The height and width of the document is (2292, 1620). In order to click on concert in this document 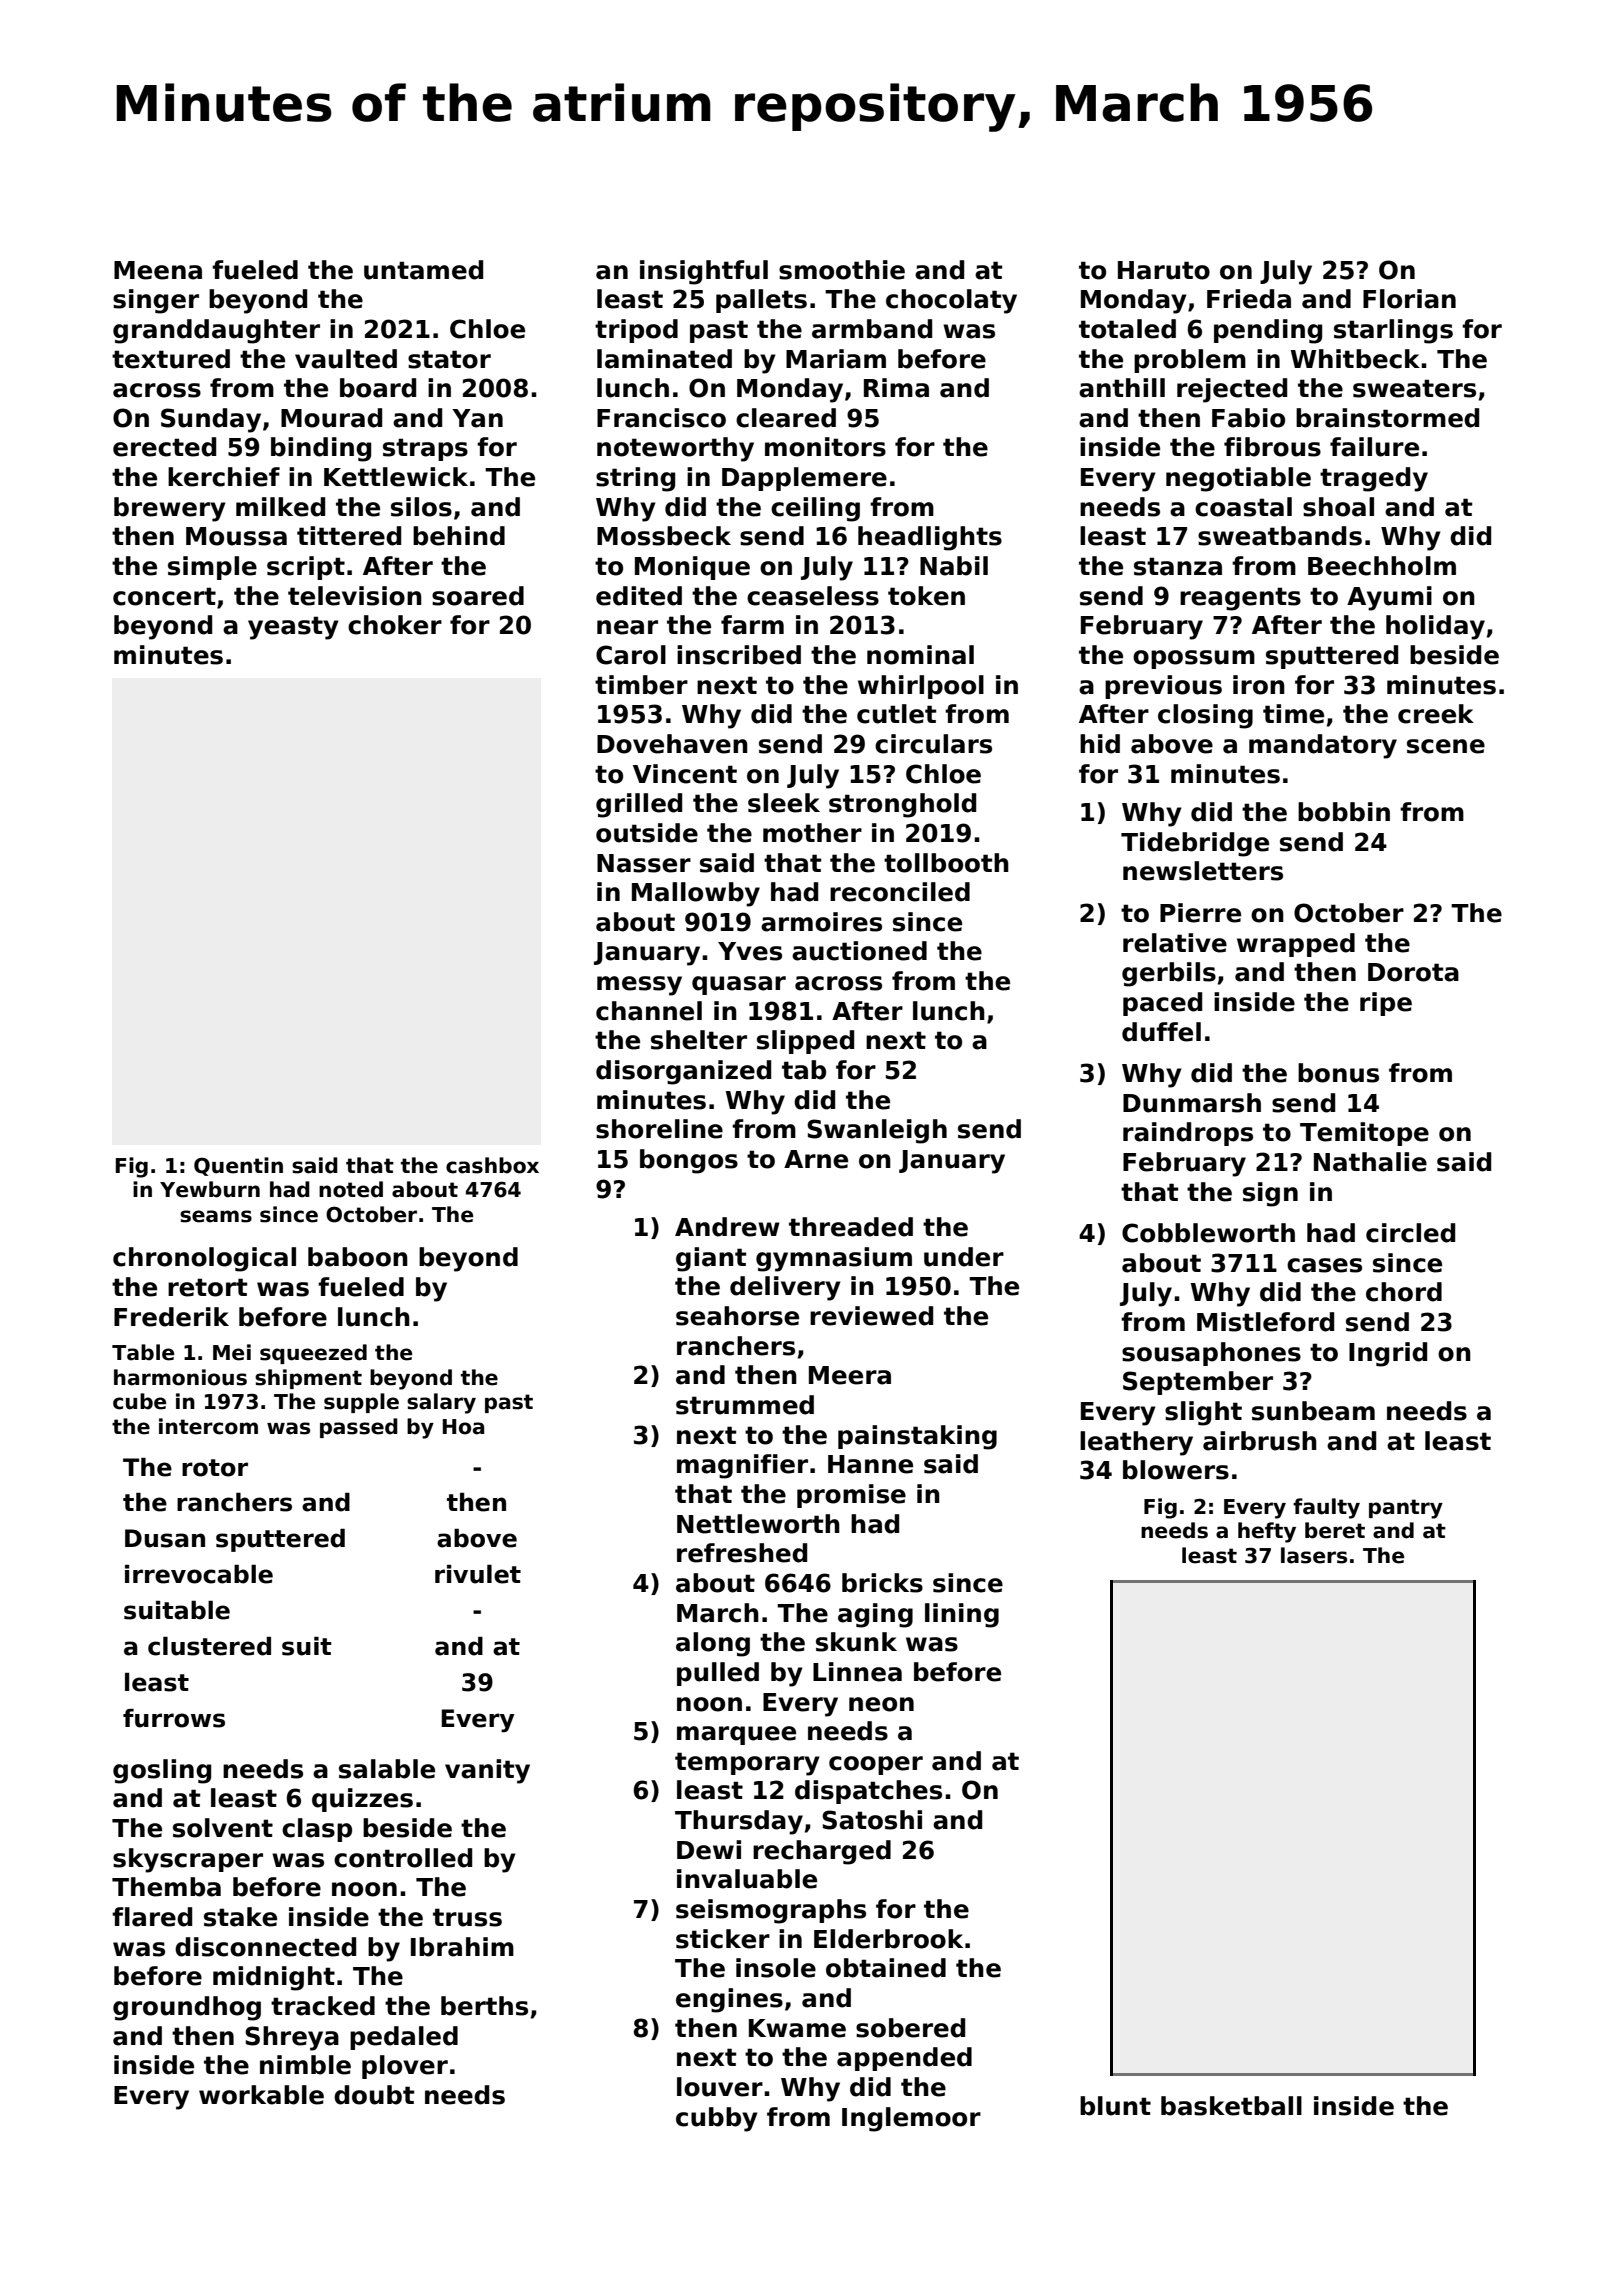, I will do `click(164, 596)`.
